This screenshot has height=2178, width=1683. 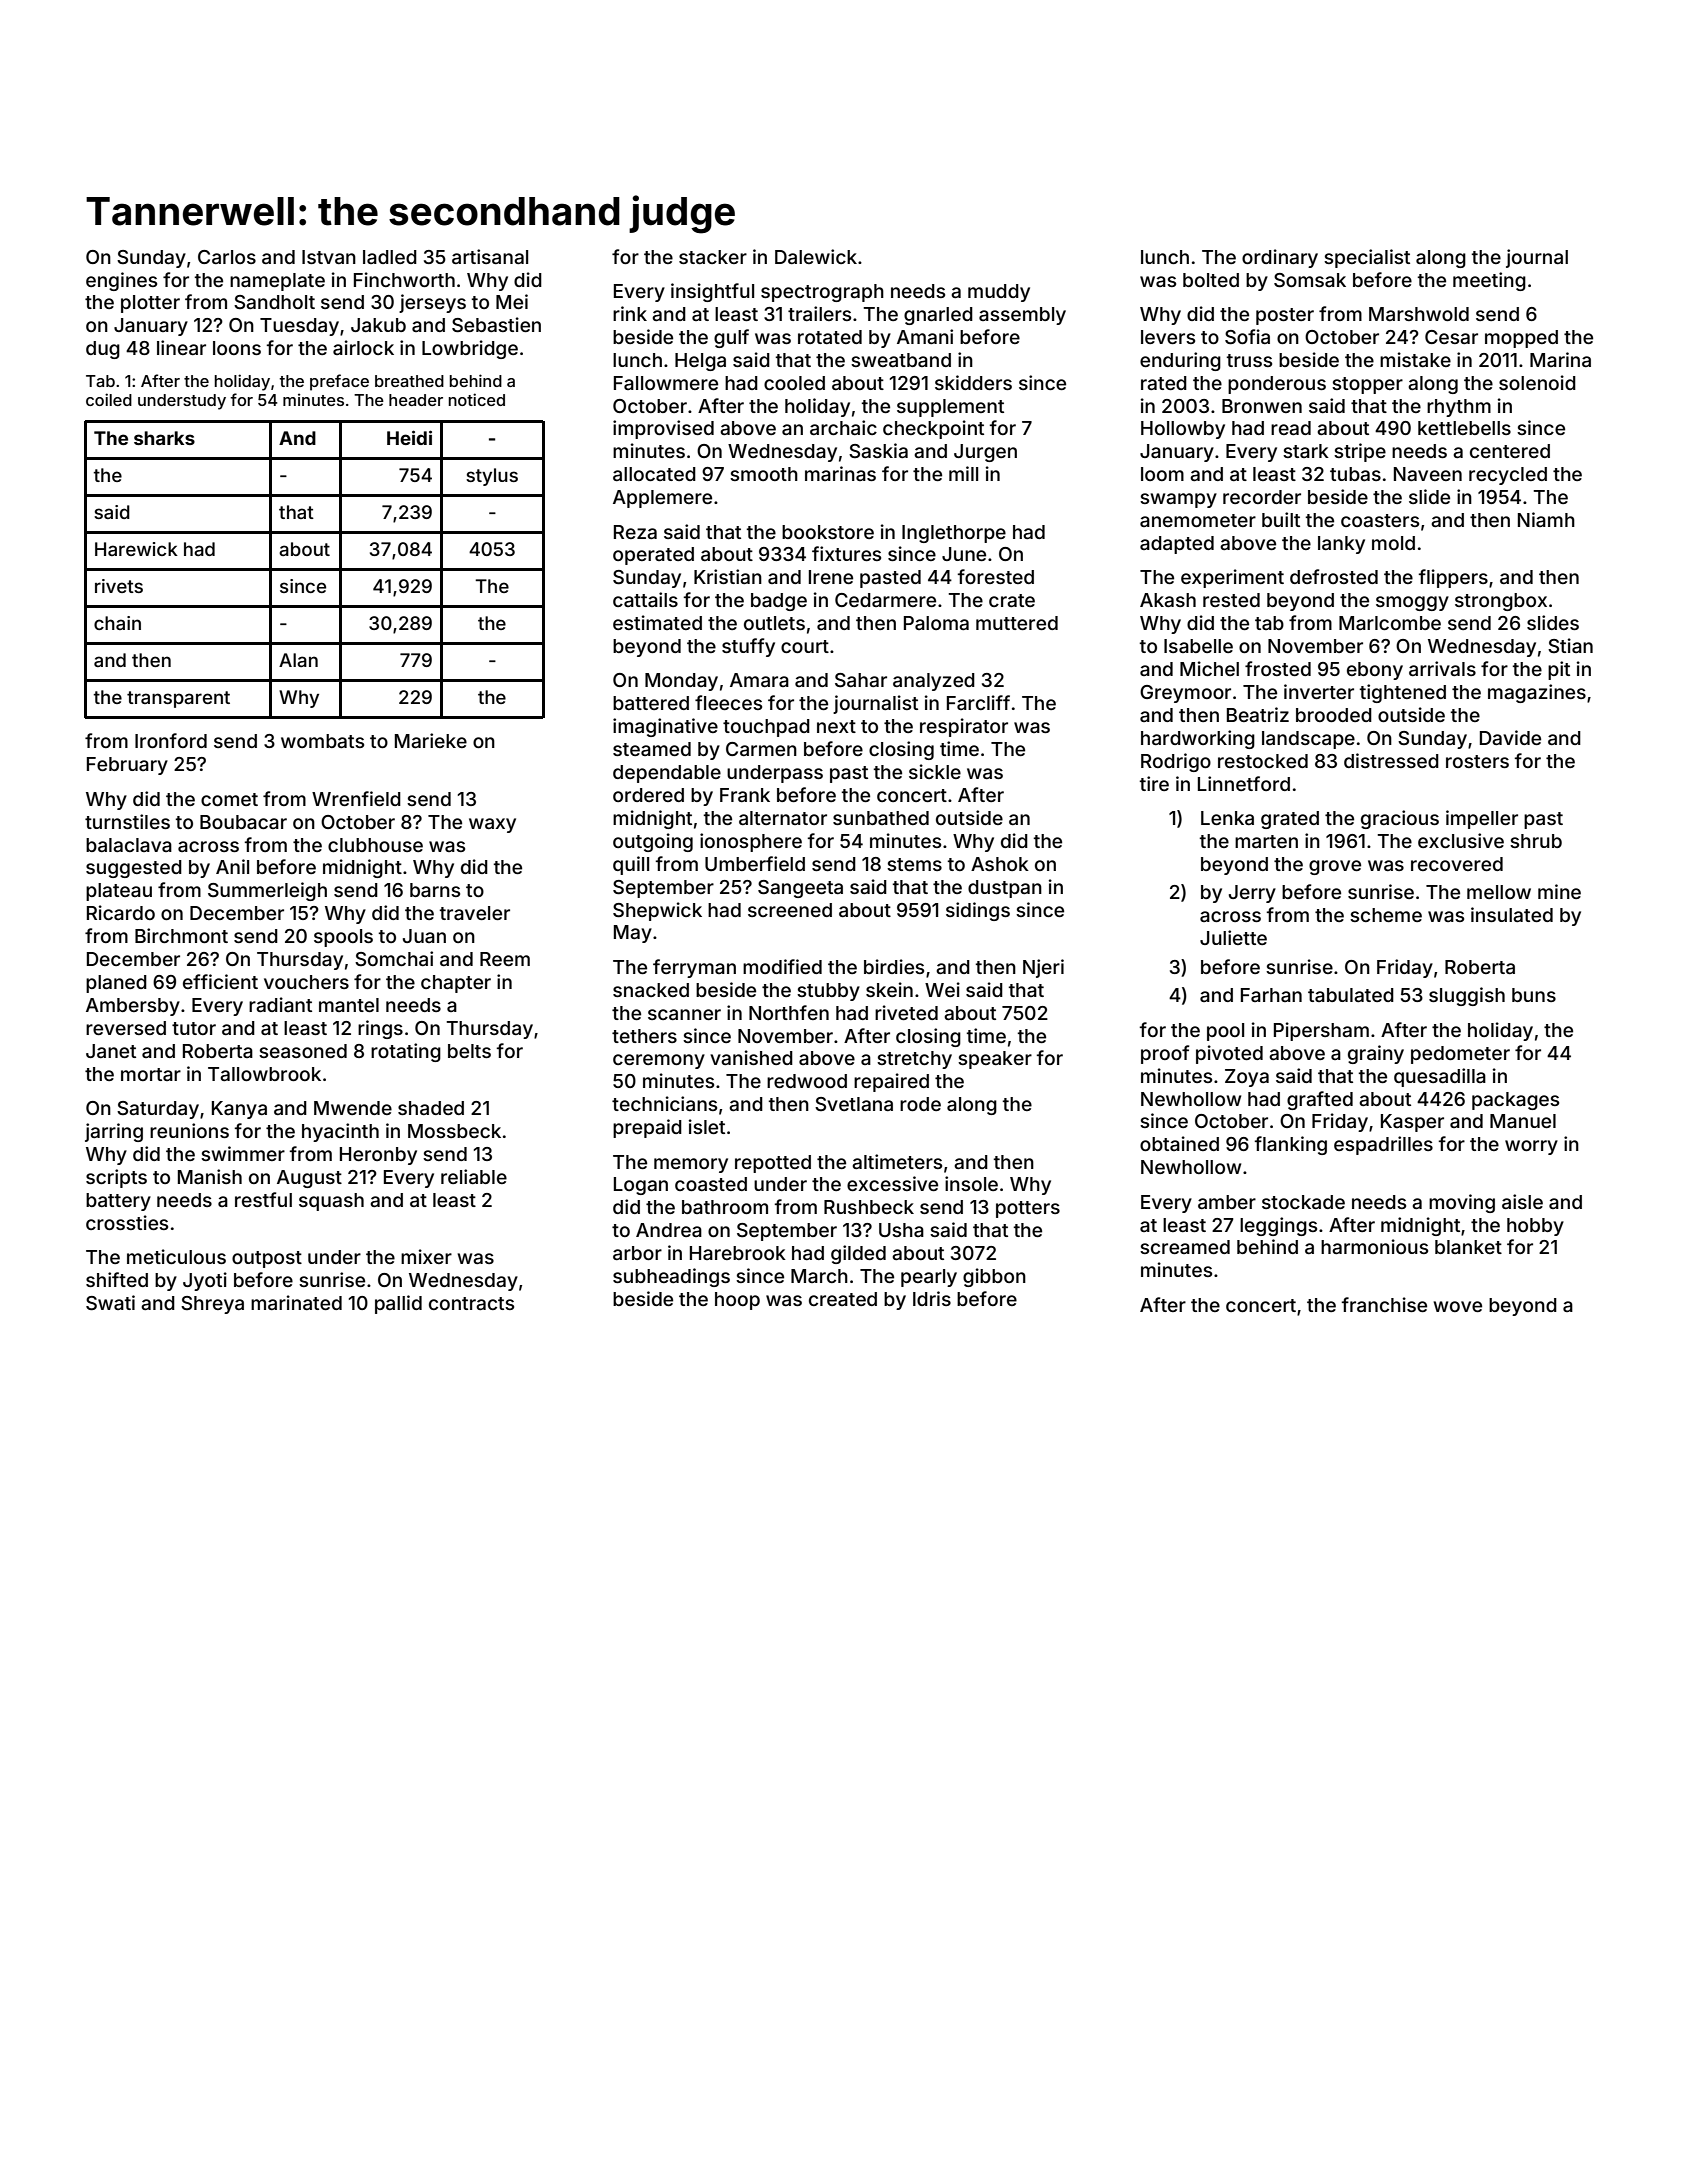 I want to click on redwood, so click(x=807, y=1081).
